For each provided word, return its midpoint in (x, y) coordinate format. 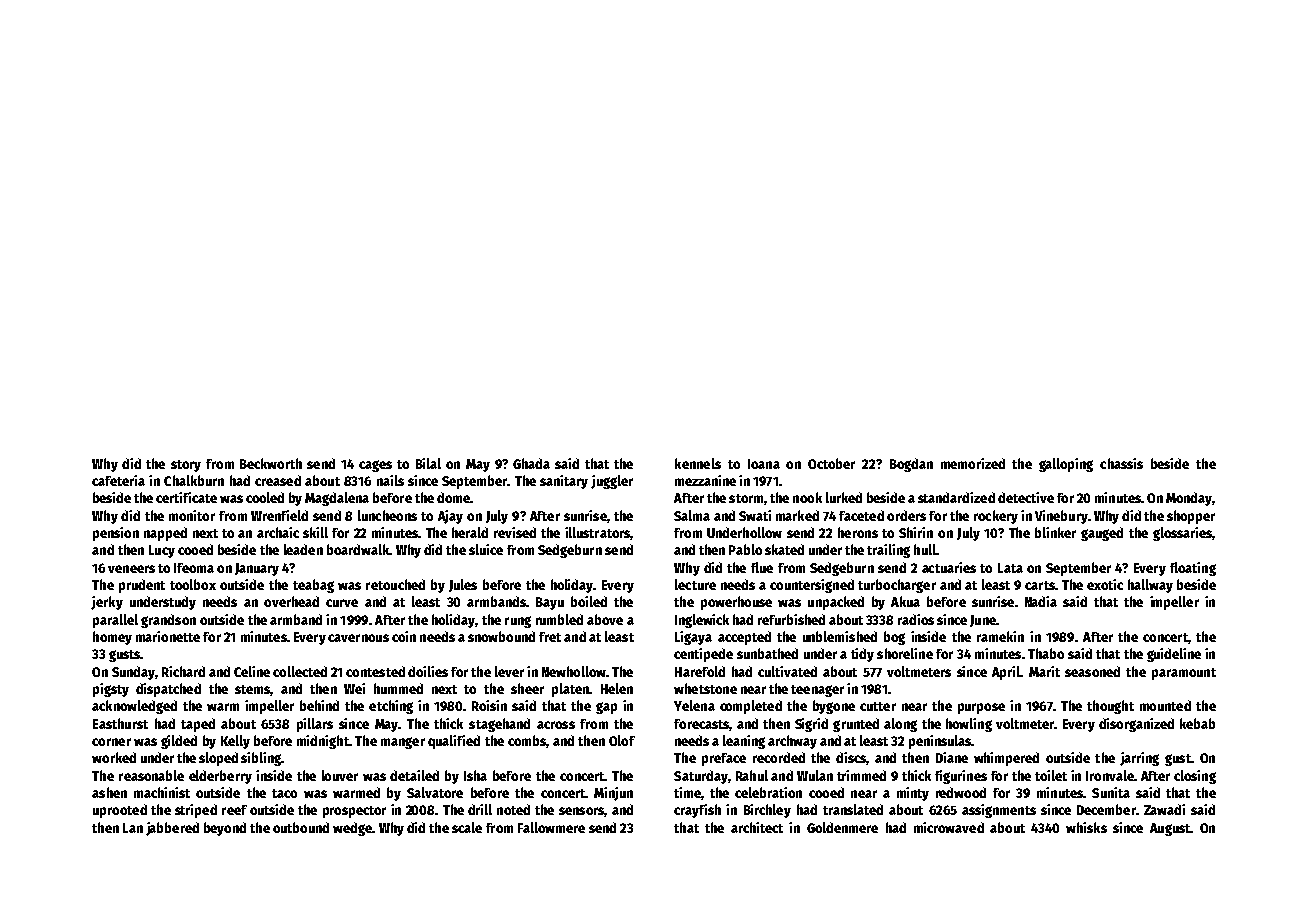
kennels (698, 463)
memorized (973, 463)
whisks (1086, 827)
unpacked (836, 603)
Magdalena (337, 499)
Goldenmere (842, 827)
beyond (225, 829)
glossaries (1183, 534)
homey (112, 638)
